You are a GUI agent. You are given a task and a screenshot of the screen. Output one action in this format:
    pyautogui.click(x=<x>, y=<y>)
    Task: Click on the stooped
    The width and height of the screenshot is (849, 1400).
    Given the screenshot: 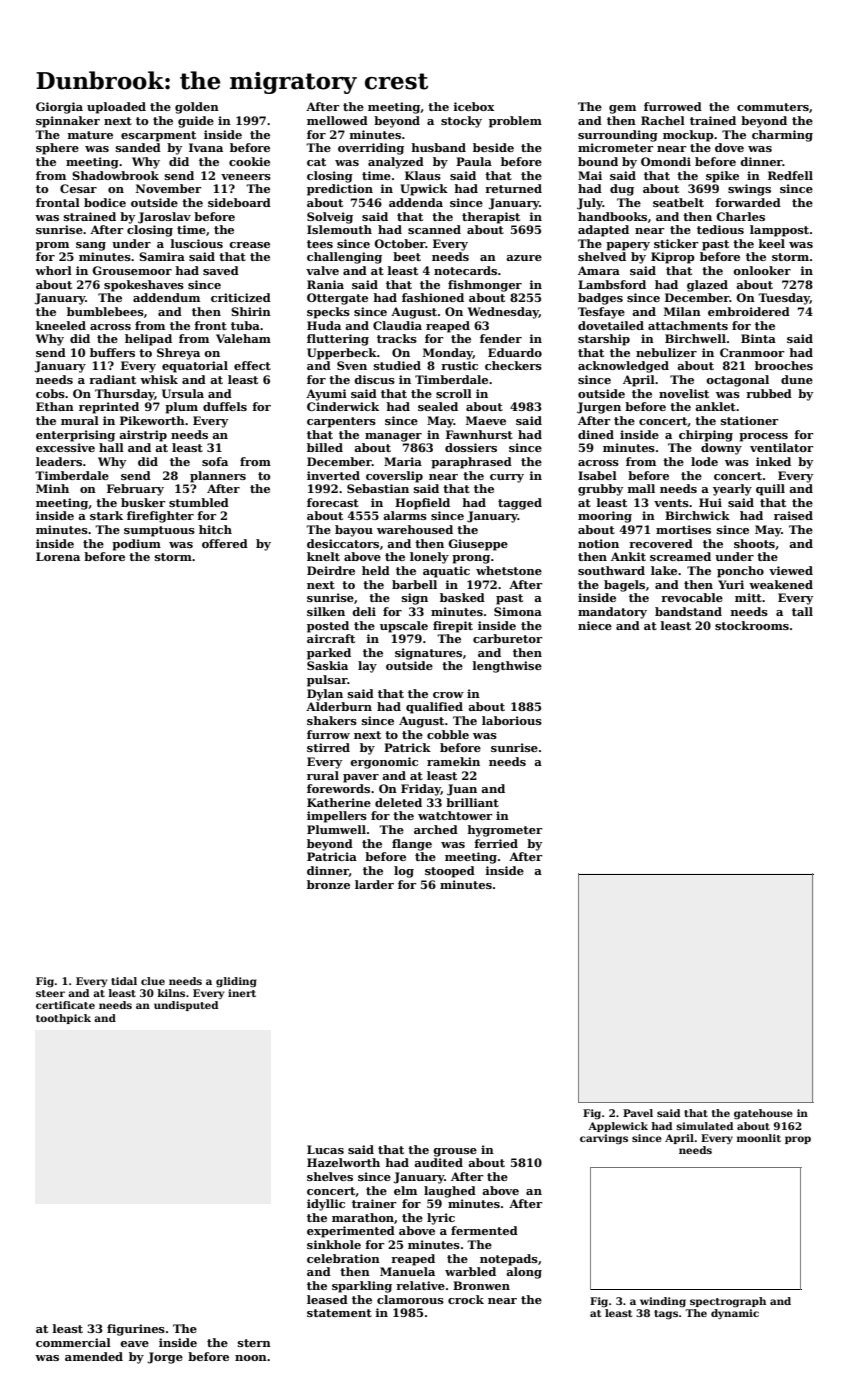 What is the action you would take?
    pyautogui.click(x=450, y=872)
